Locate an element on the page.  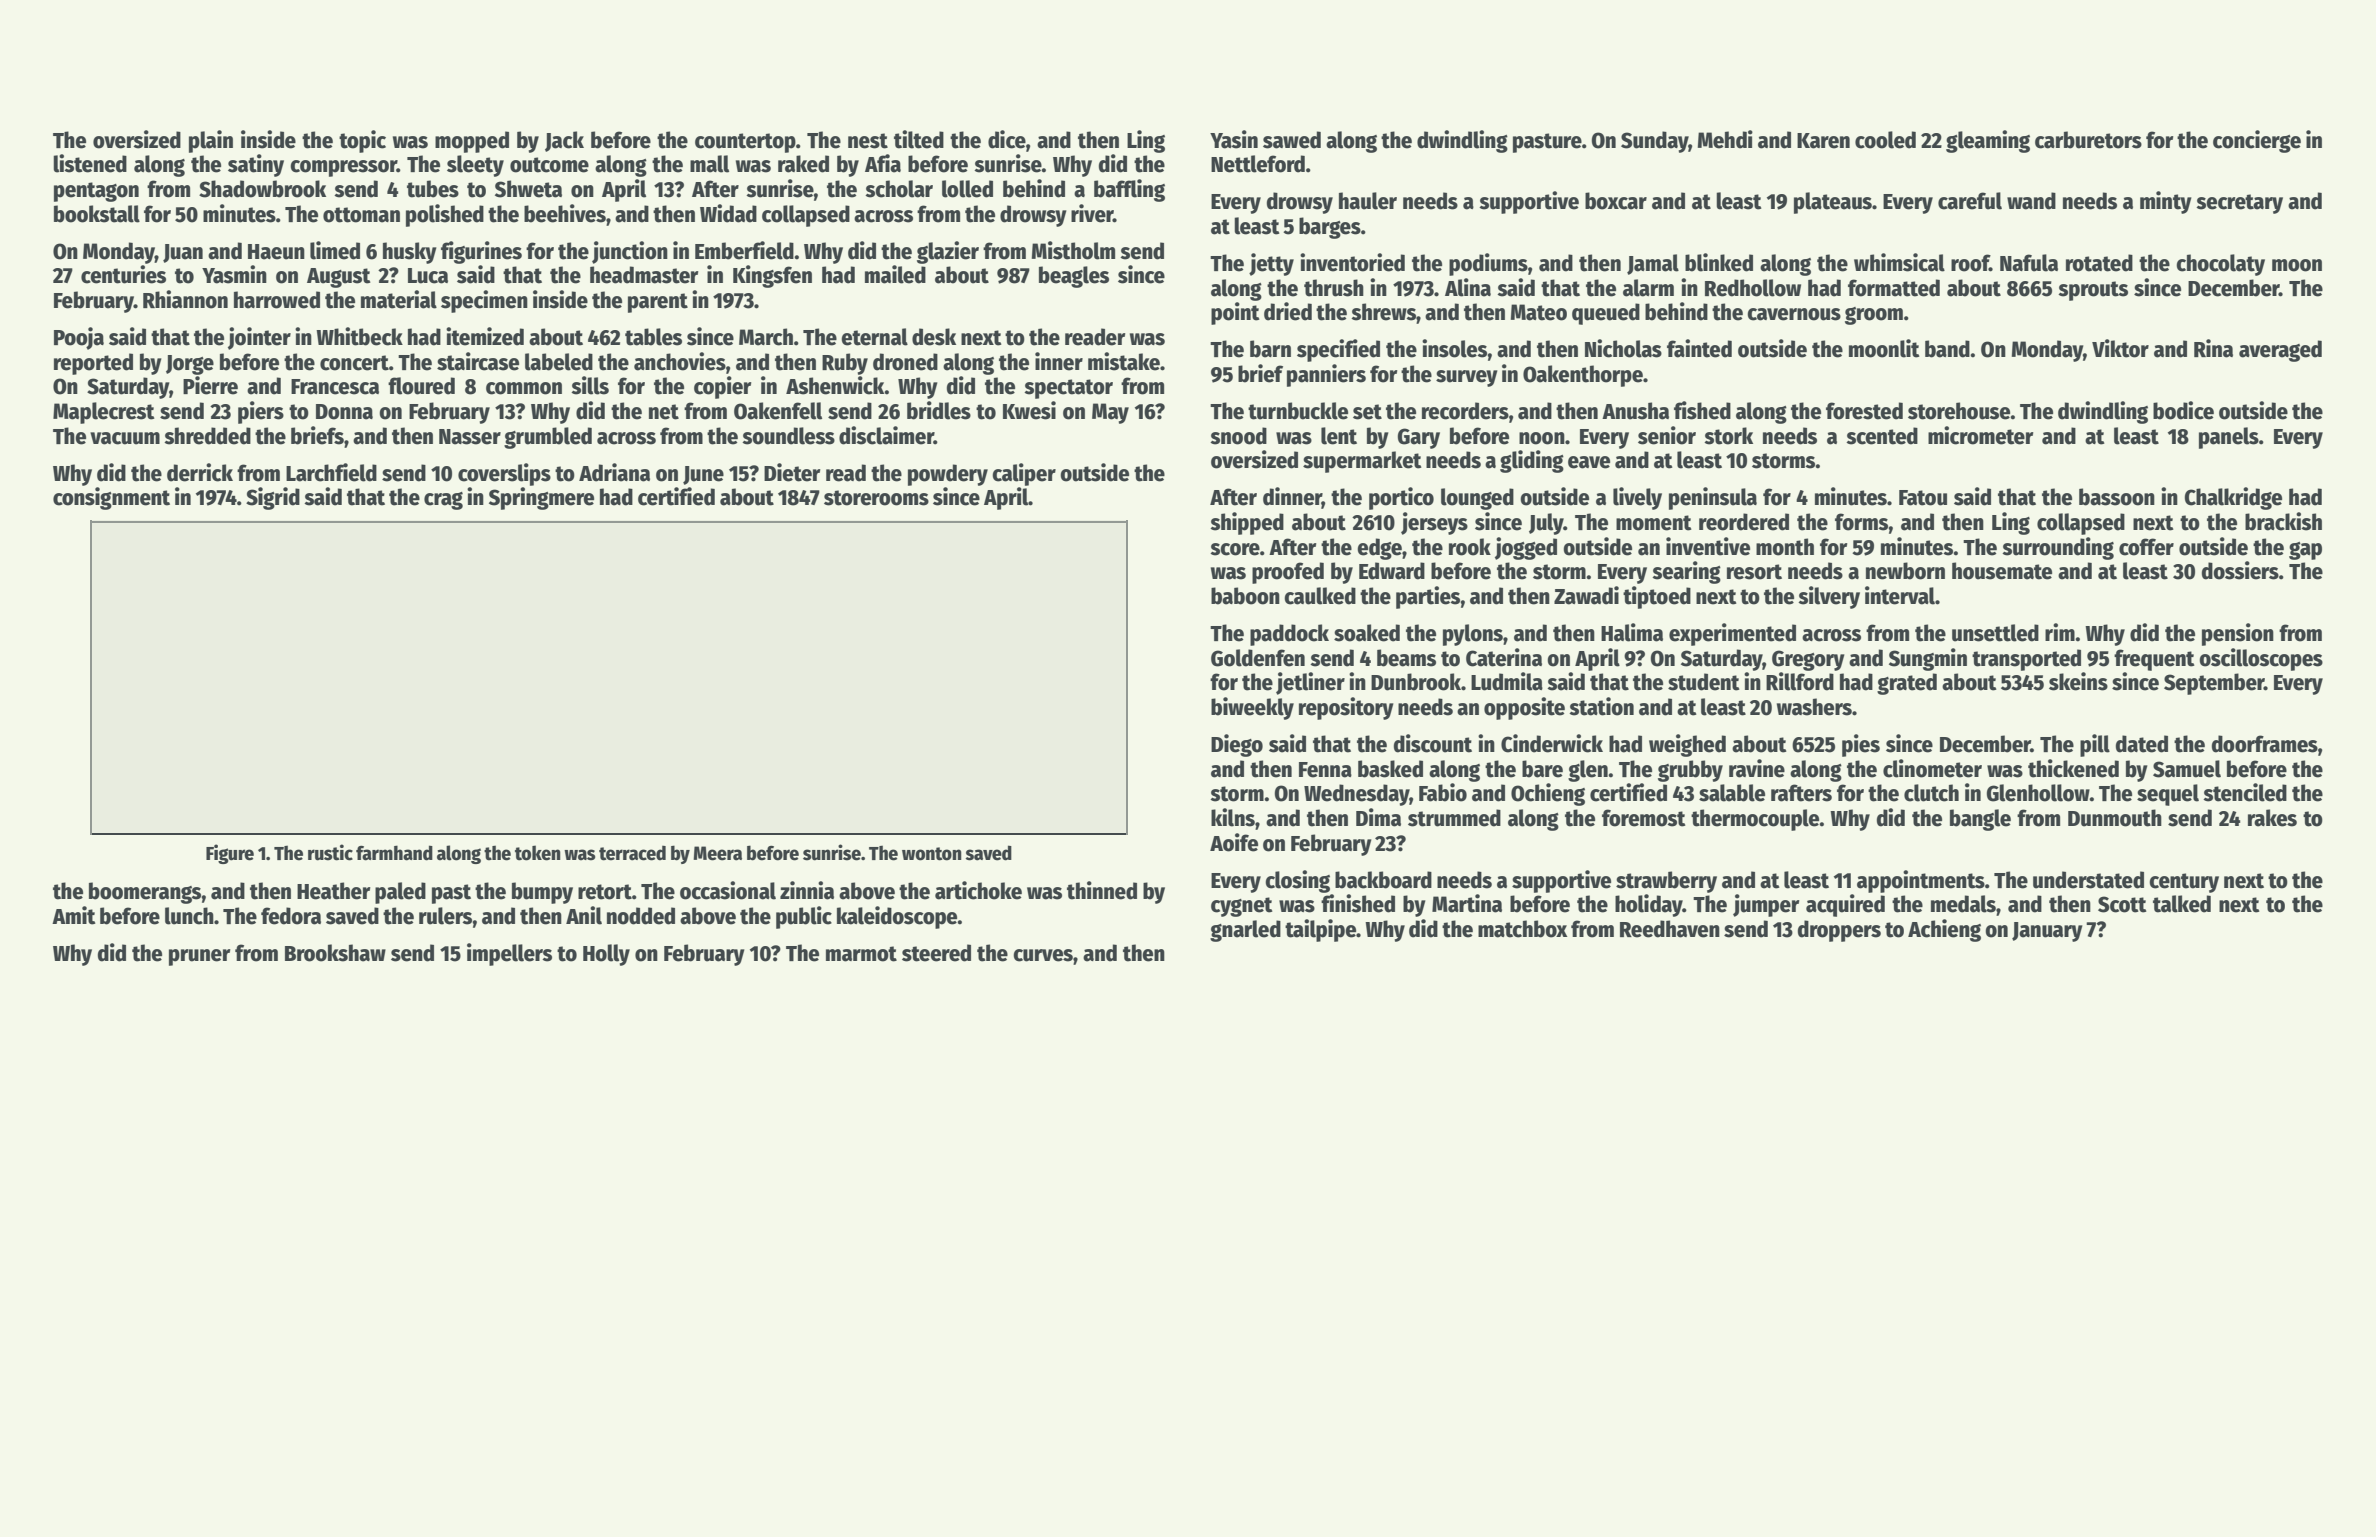
pruner is located at coordinates (199, 957).
